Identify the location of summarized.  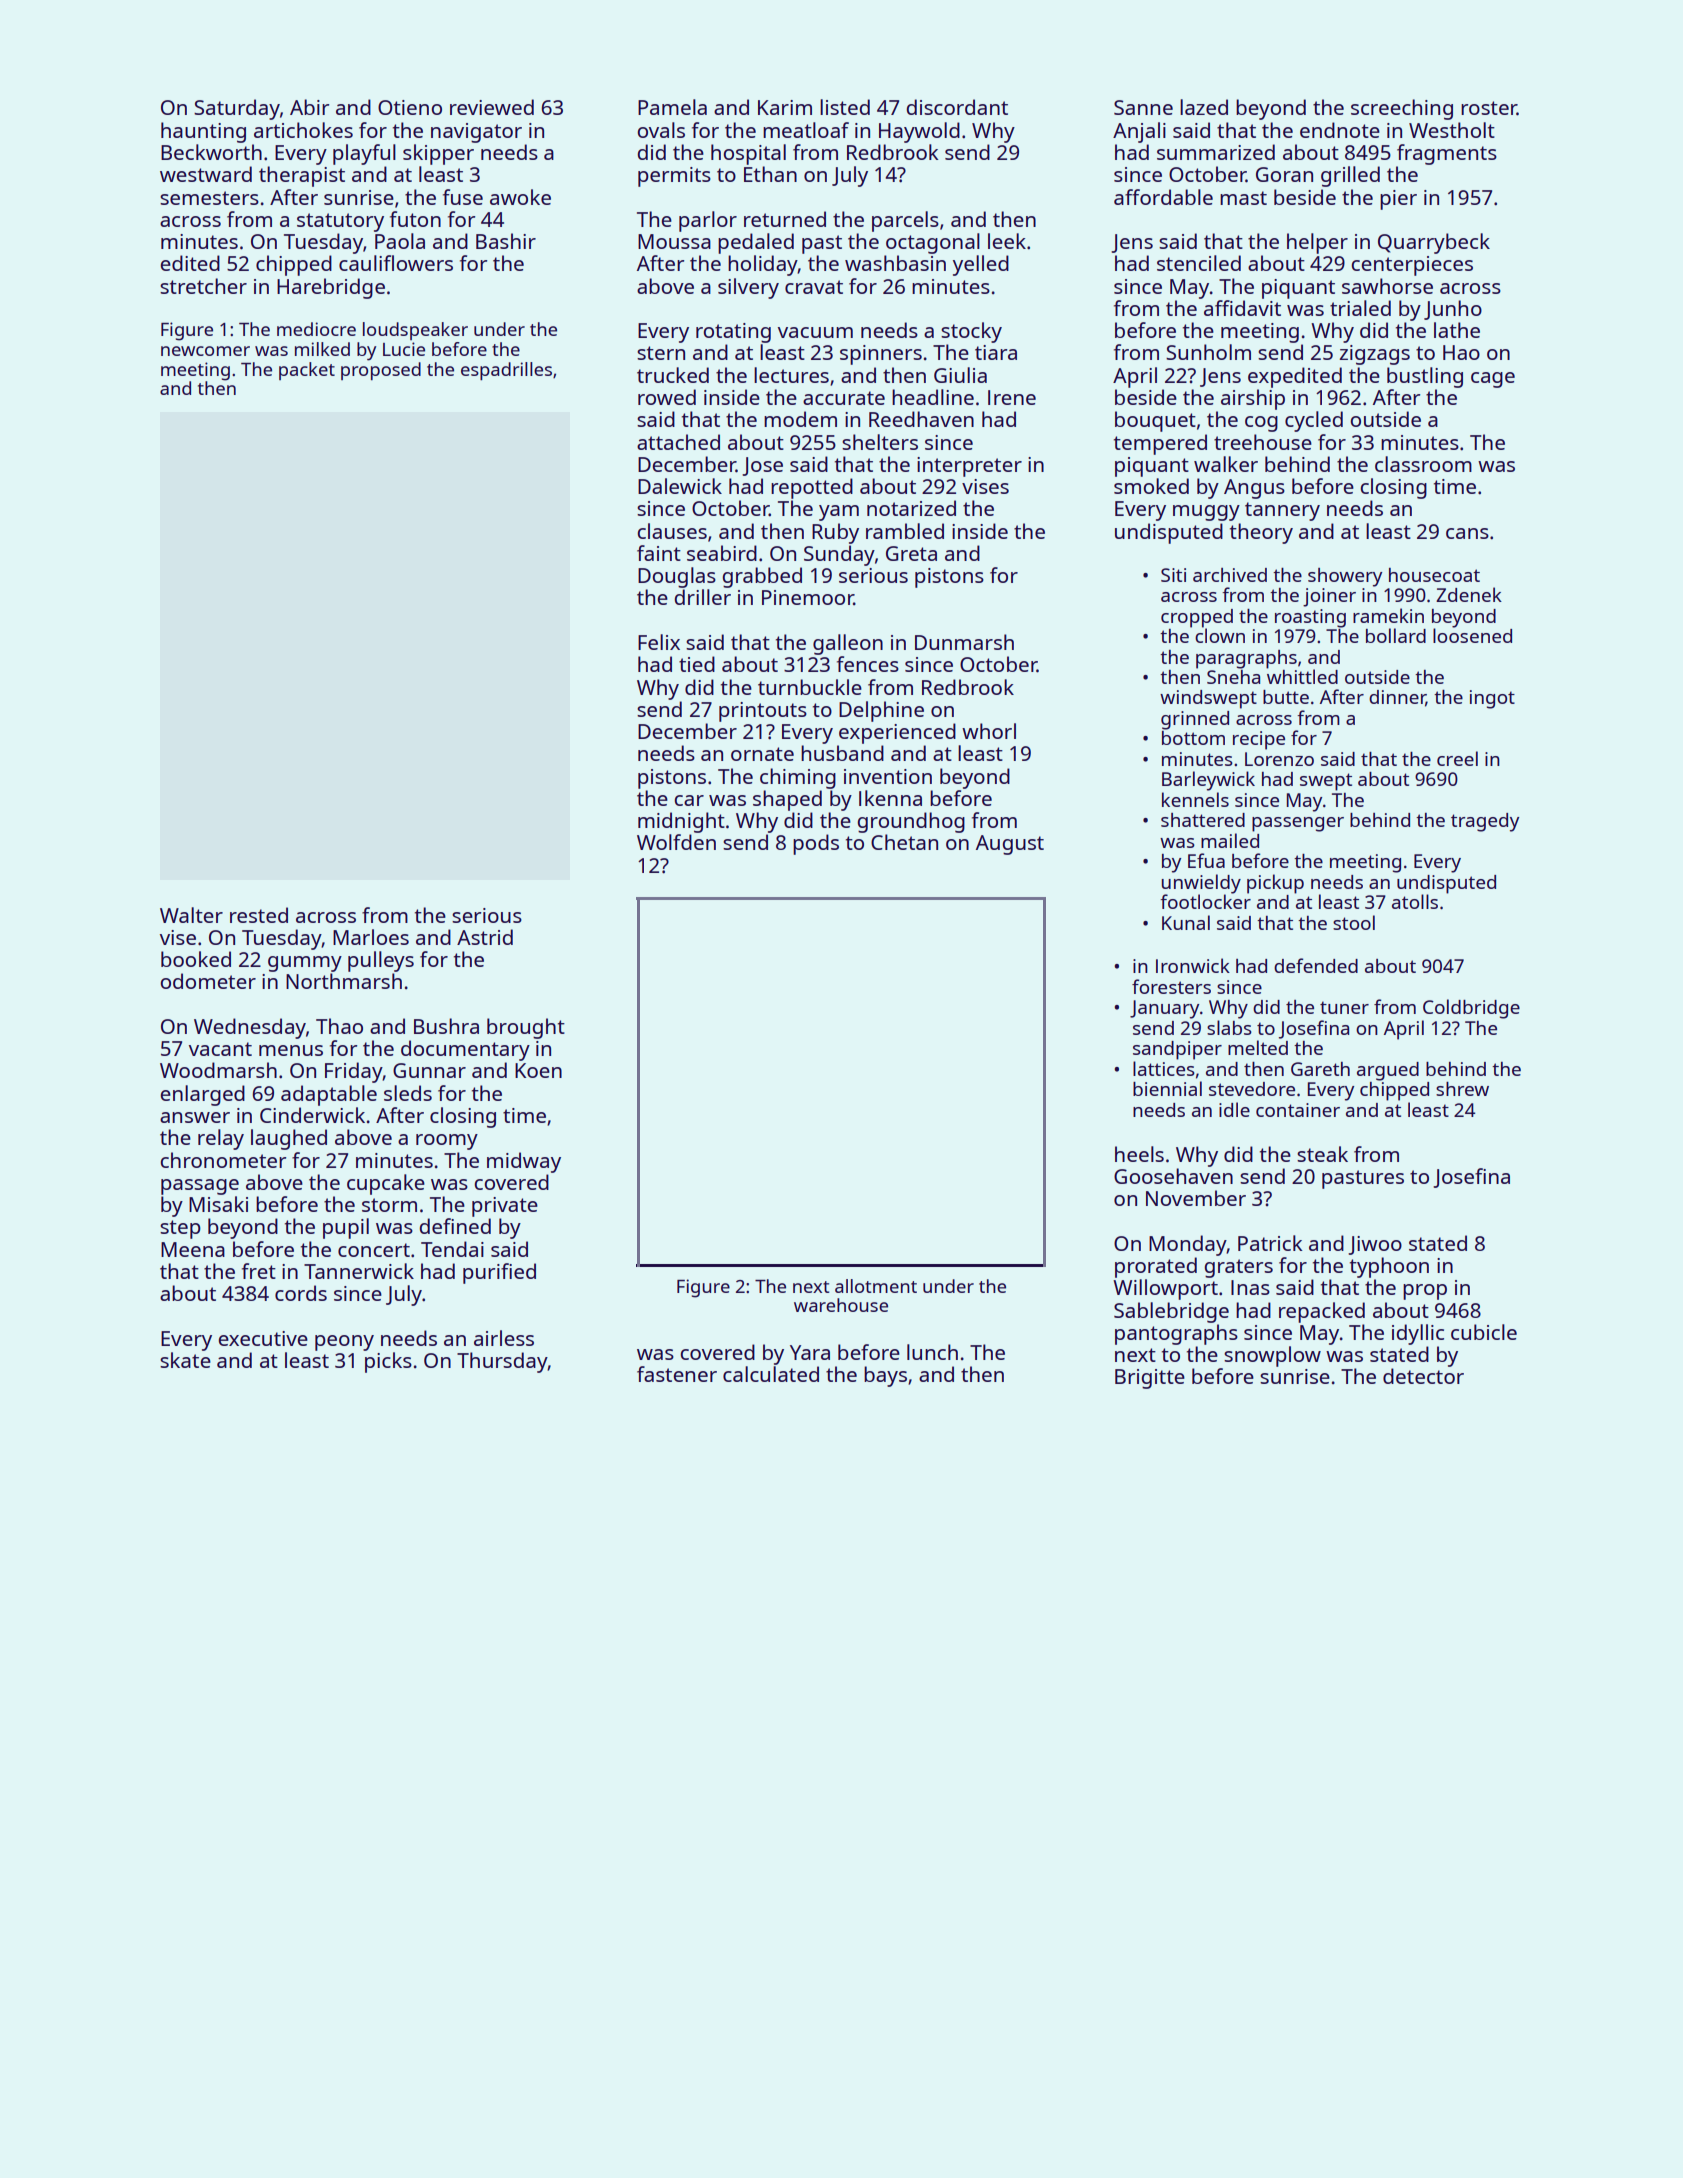
(1216, 152).
